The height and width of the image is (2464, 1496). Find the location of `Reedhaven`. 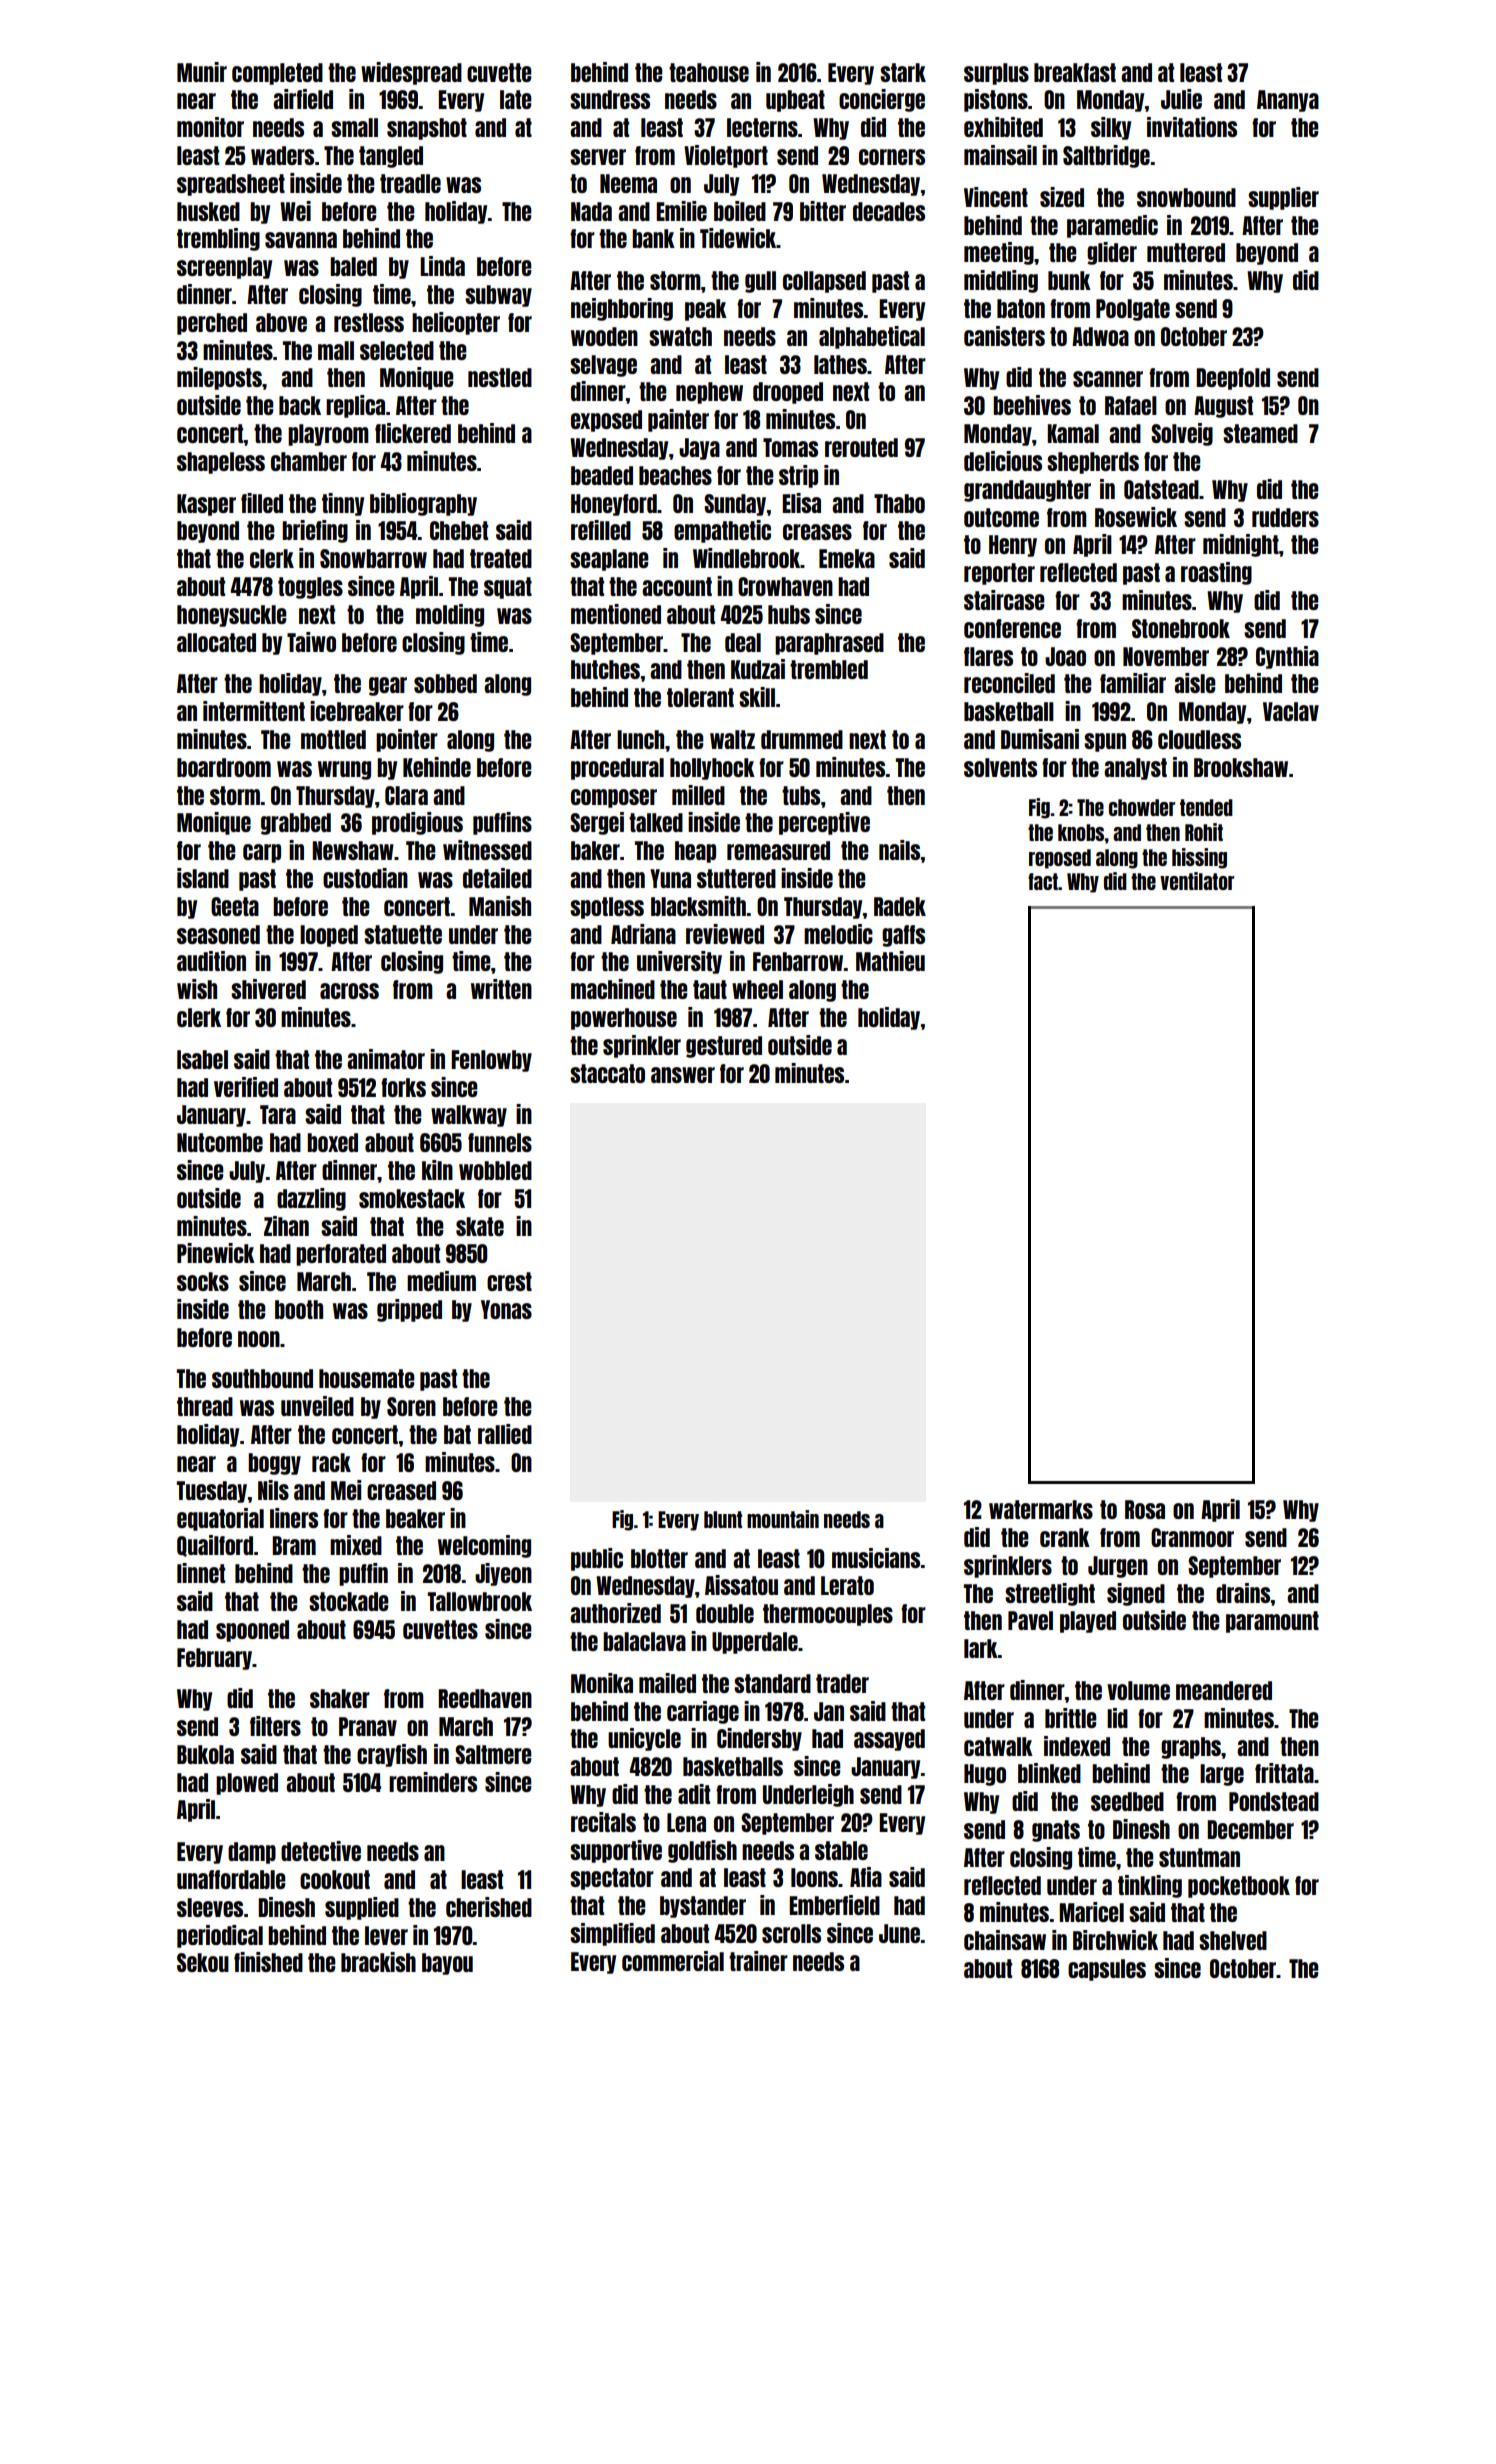

Reedhaven is located at coordinates (485, 1698).
